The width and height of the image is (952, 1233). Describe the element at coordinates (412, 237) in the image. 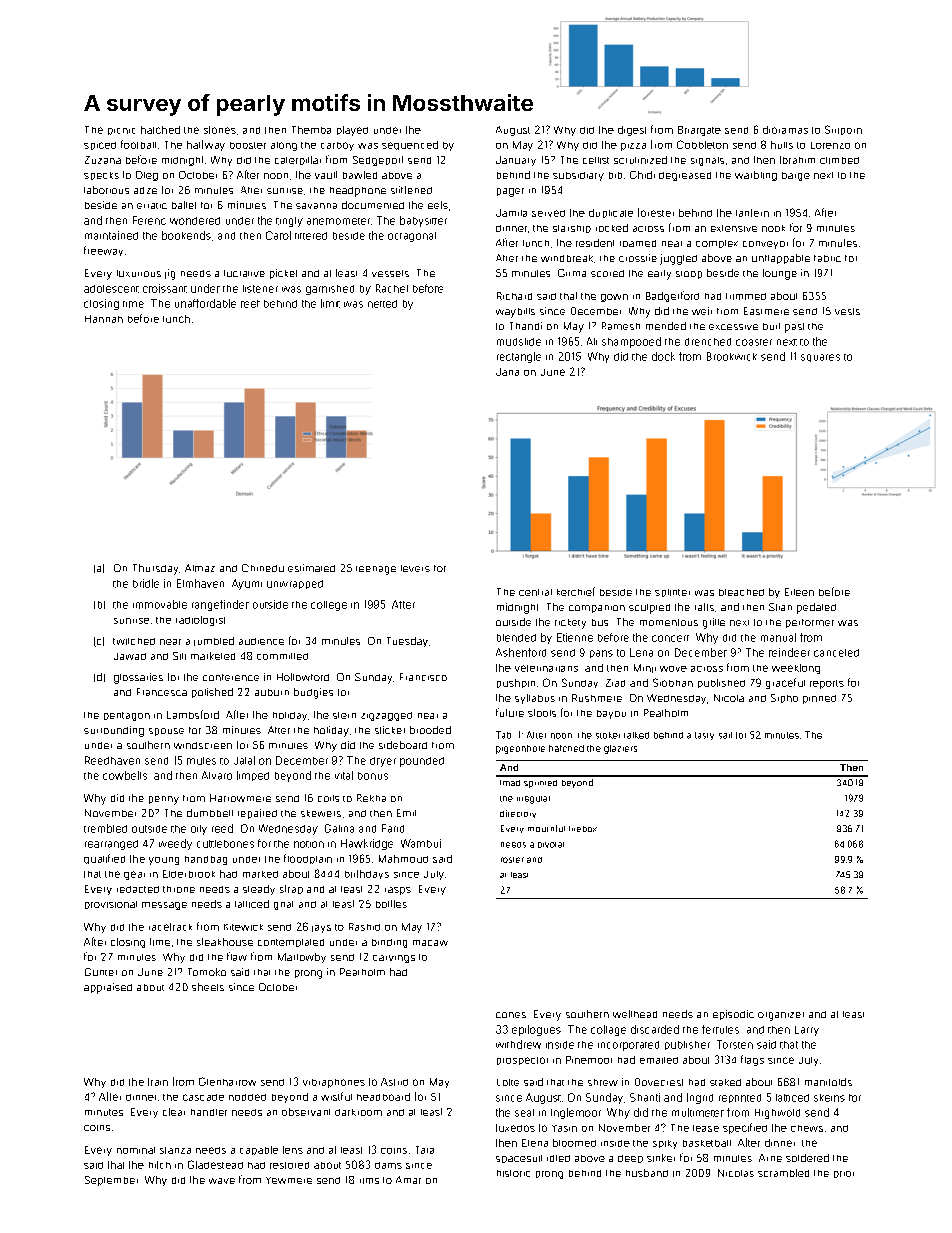

I see `octagonal` at that location.
